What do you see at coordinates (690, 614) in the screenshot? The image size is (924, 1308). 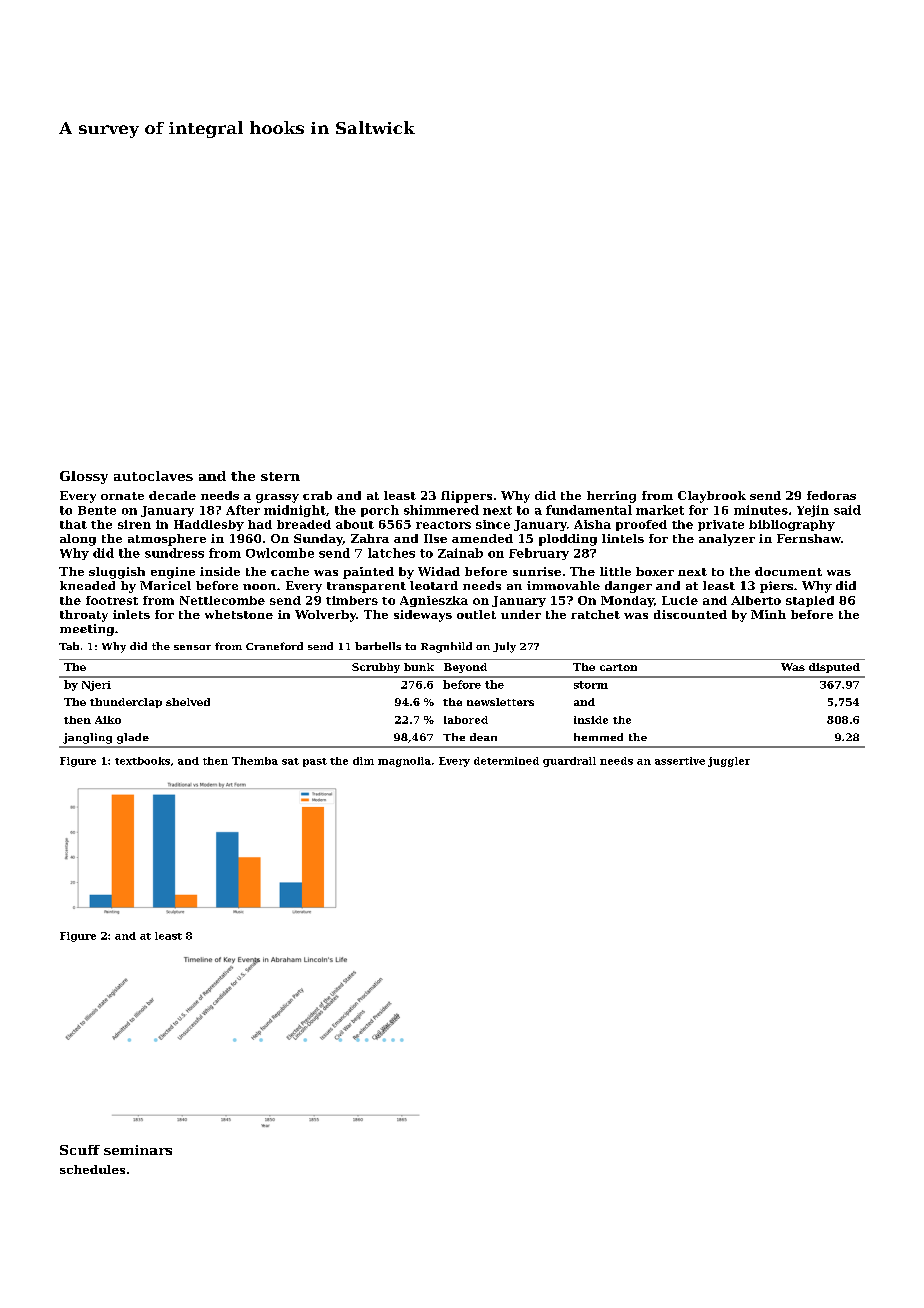 I see `discounted` at bounding box center [690, 614].
